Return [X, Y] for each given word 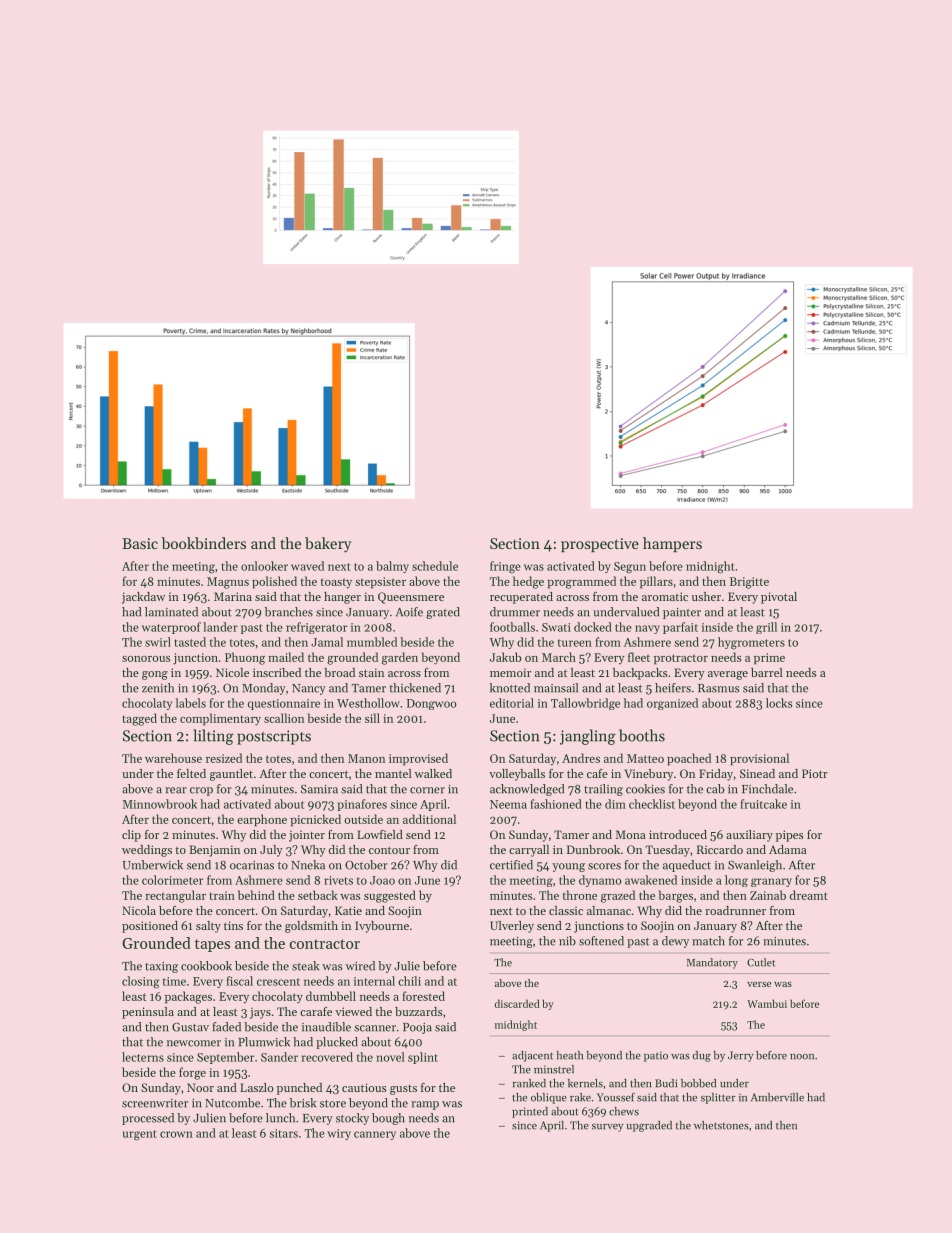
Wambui [767, 1003]
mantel [393, 773]
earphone [262, 820]
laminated [171, 612]
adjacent [532, 1056]
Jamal [327, 642]
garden [400, 658]
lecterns [143, 1057]
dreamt [809, 895]
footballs [512, 627]
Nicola [139, 910]
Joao [382, 880]
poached [689, 759]
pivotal [779, 598]
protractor [681, 659]
